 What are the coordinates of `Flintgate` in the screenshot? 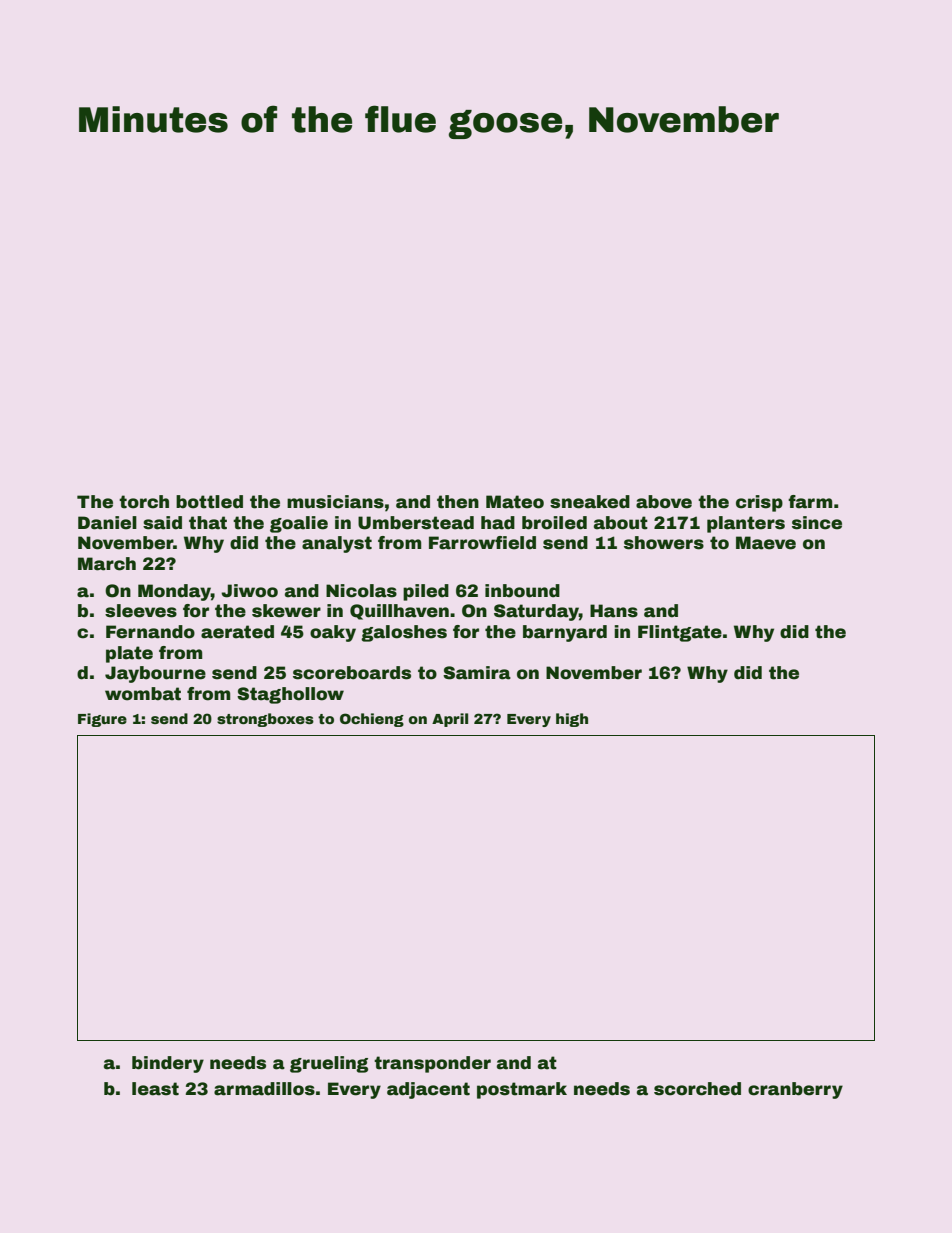 It's located at (680, 633).
